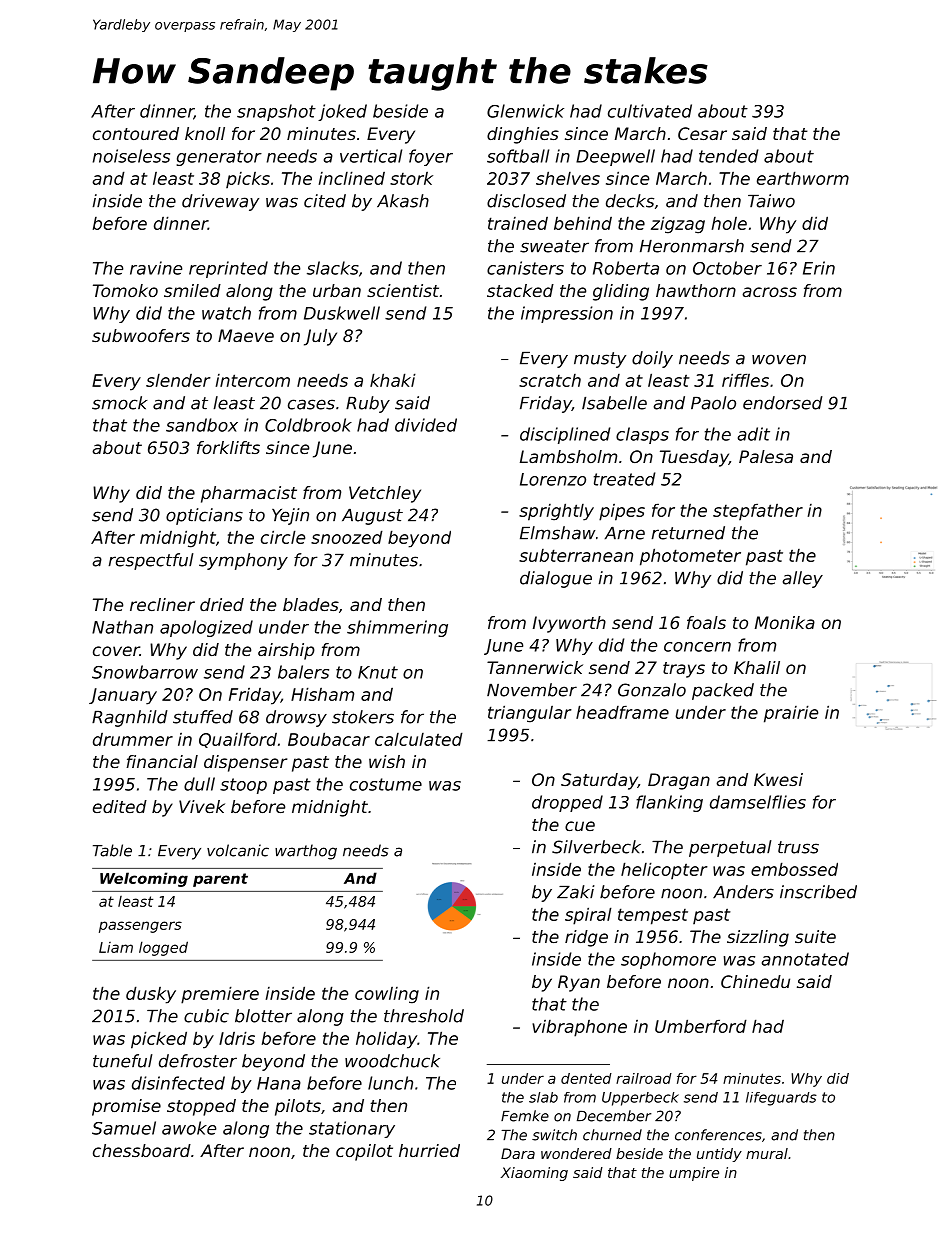  Describe the element at coordinates (308, 425) in the page. I see `Coldbrook` at that location.
